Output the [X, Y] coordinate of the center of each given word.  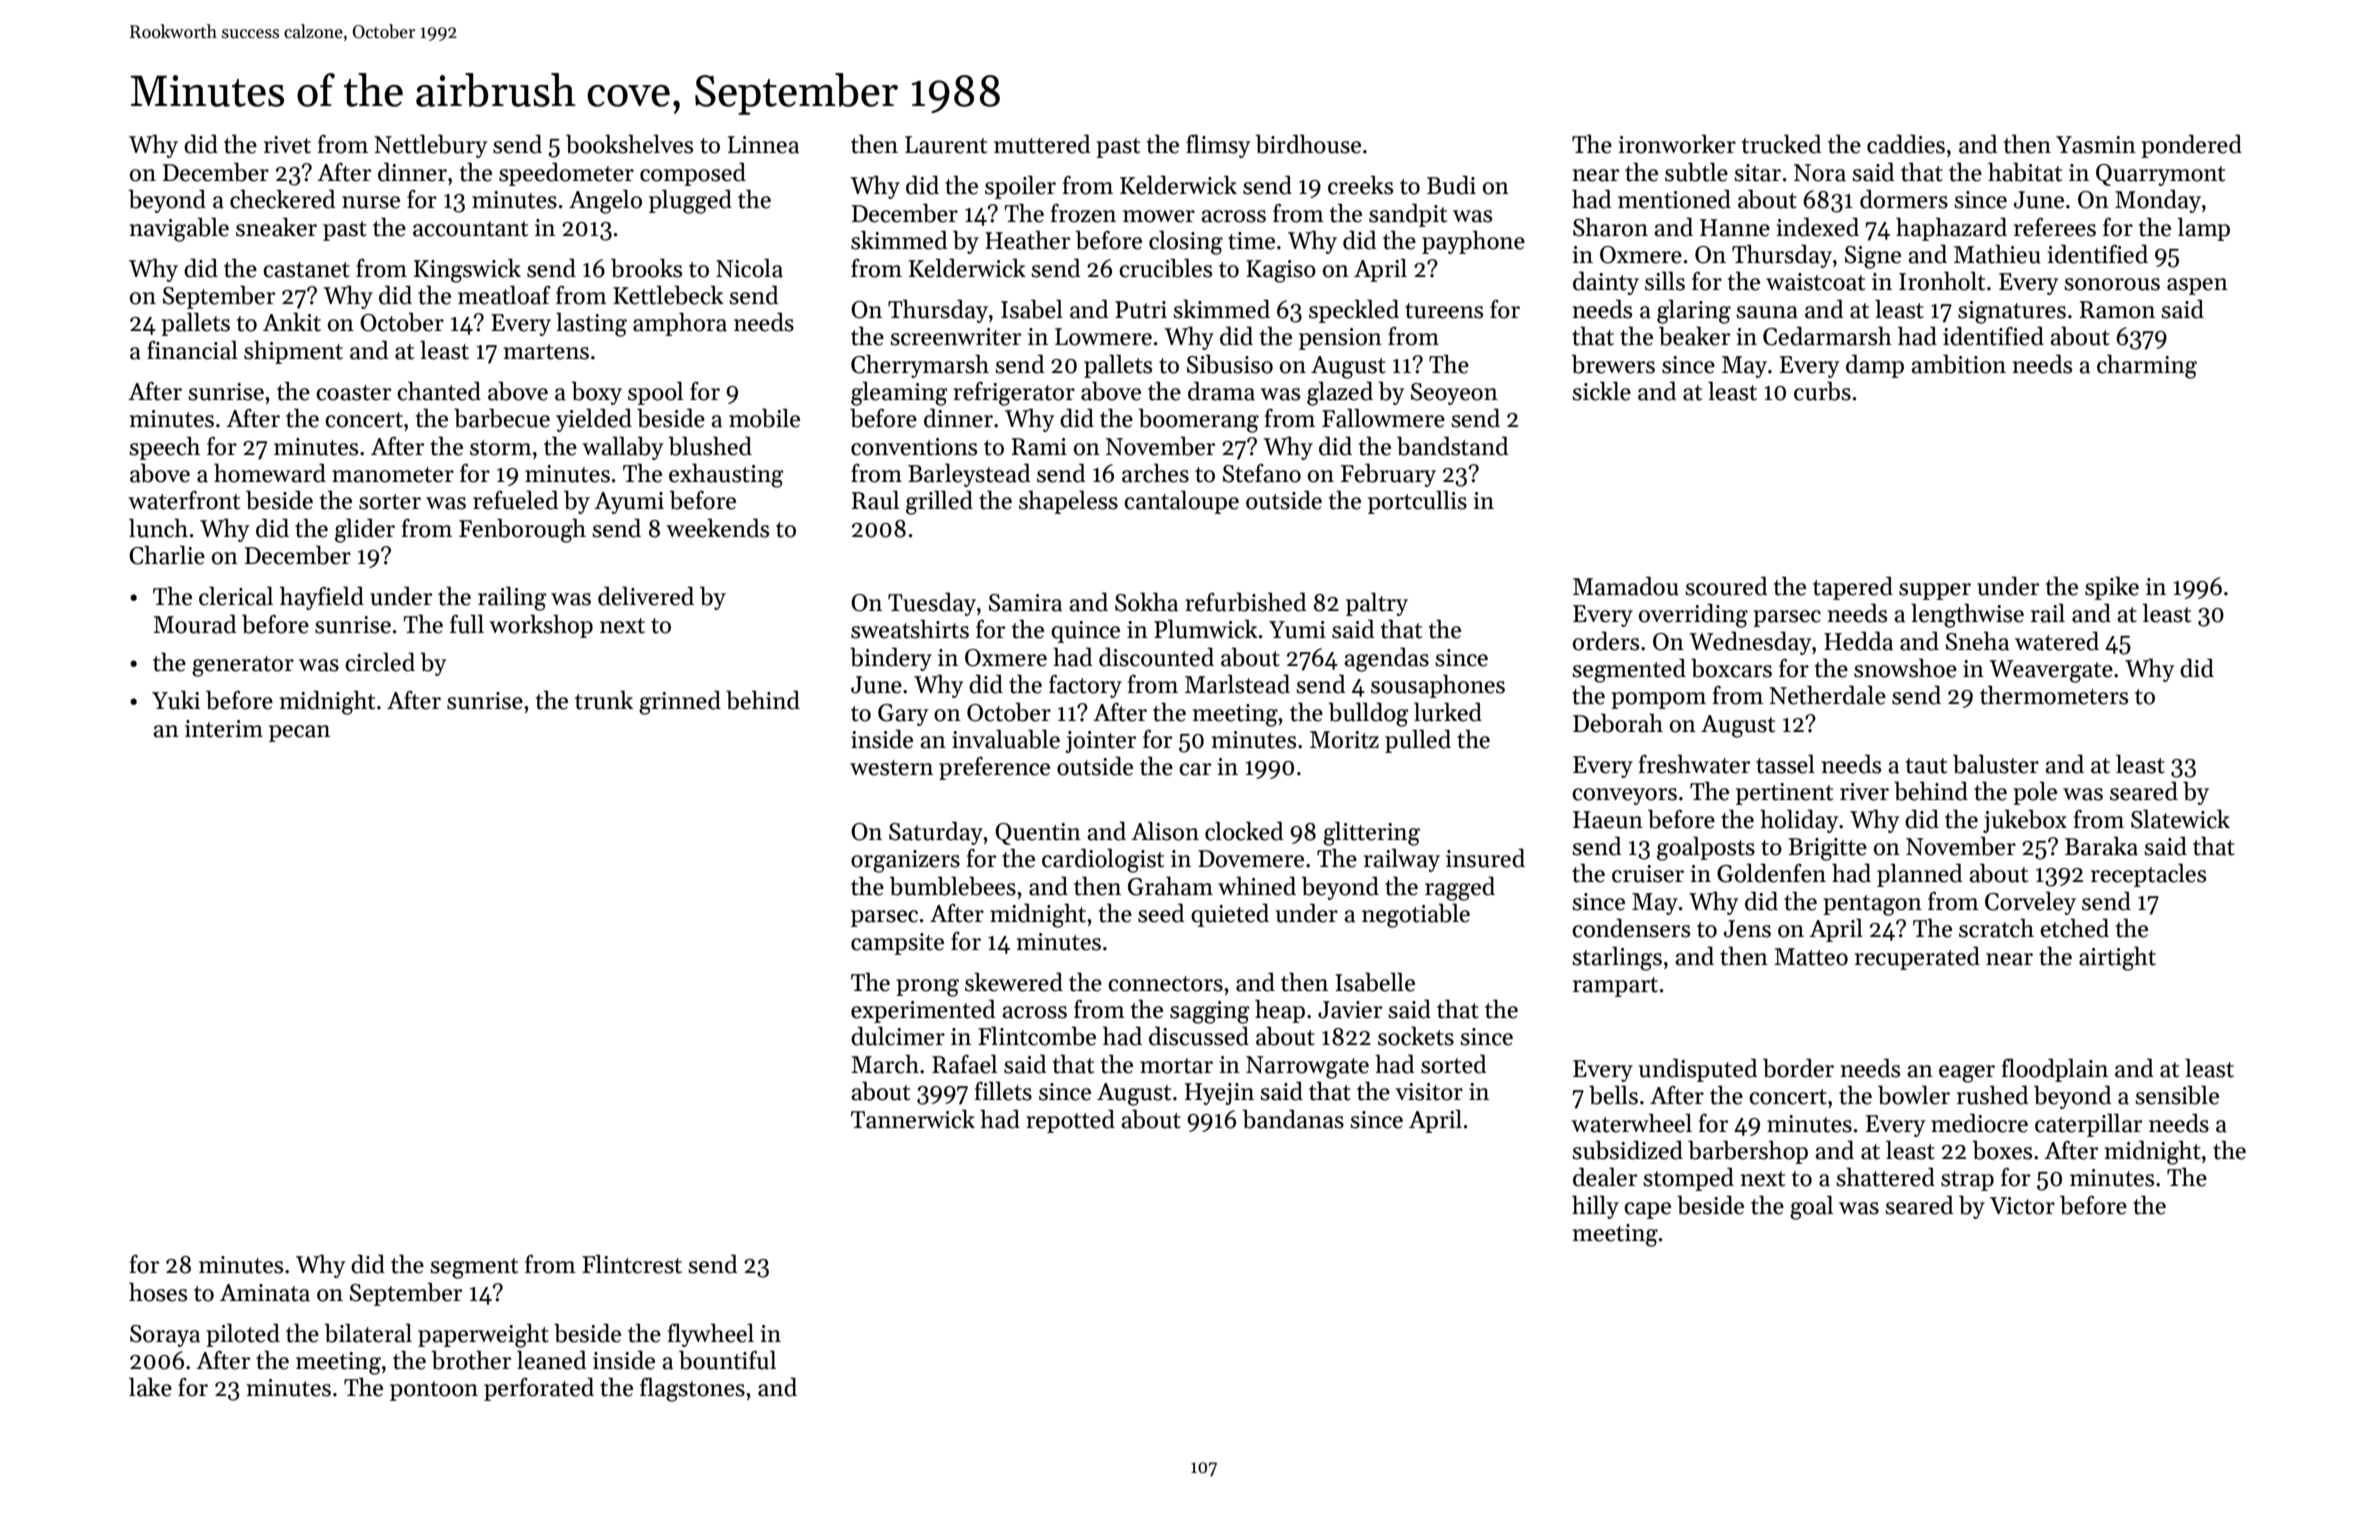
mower [1159, 216]
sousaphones [1438, 686]
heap [1280, 1011]
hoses [158, 1292]
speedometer [566, 174]
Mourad [195, 624]
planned [1920, 875]
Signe [1873, 257]
